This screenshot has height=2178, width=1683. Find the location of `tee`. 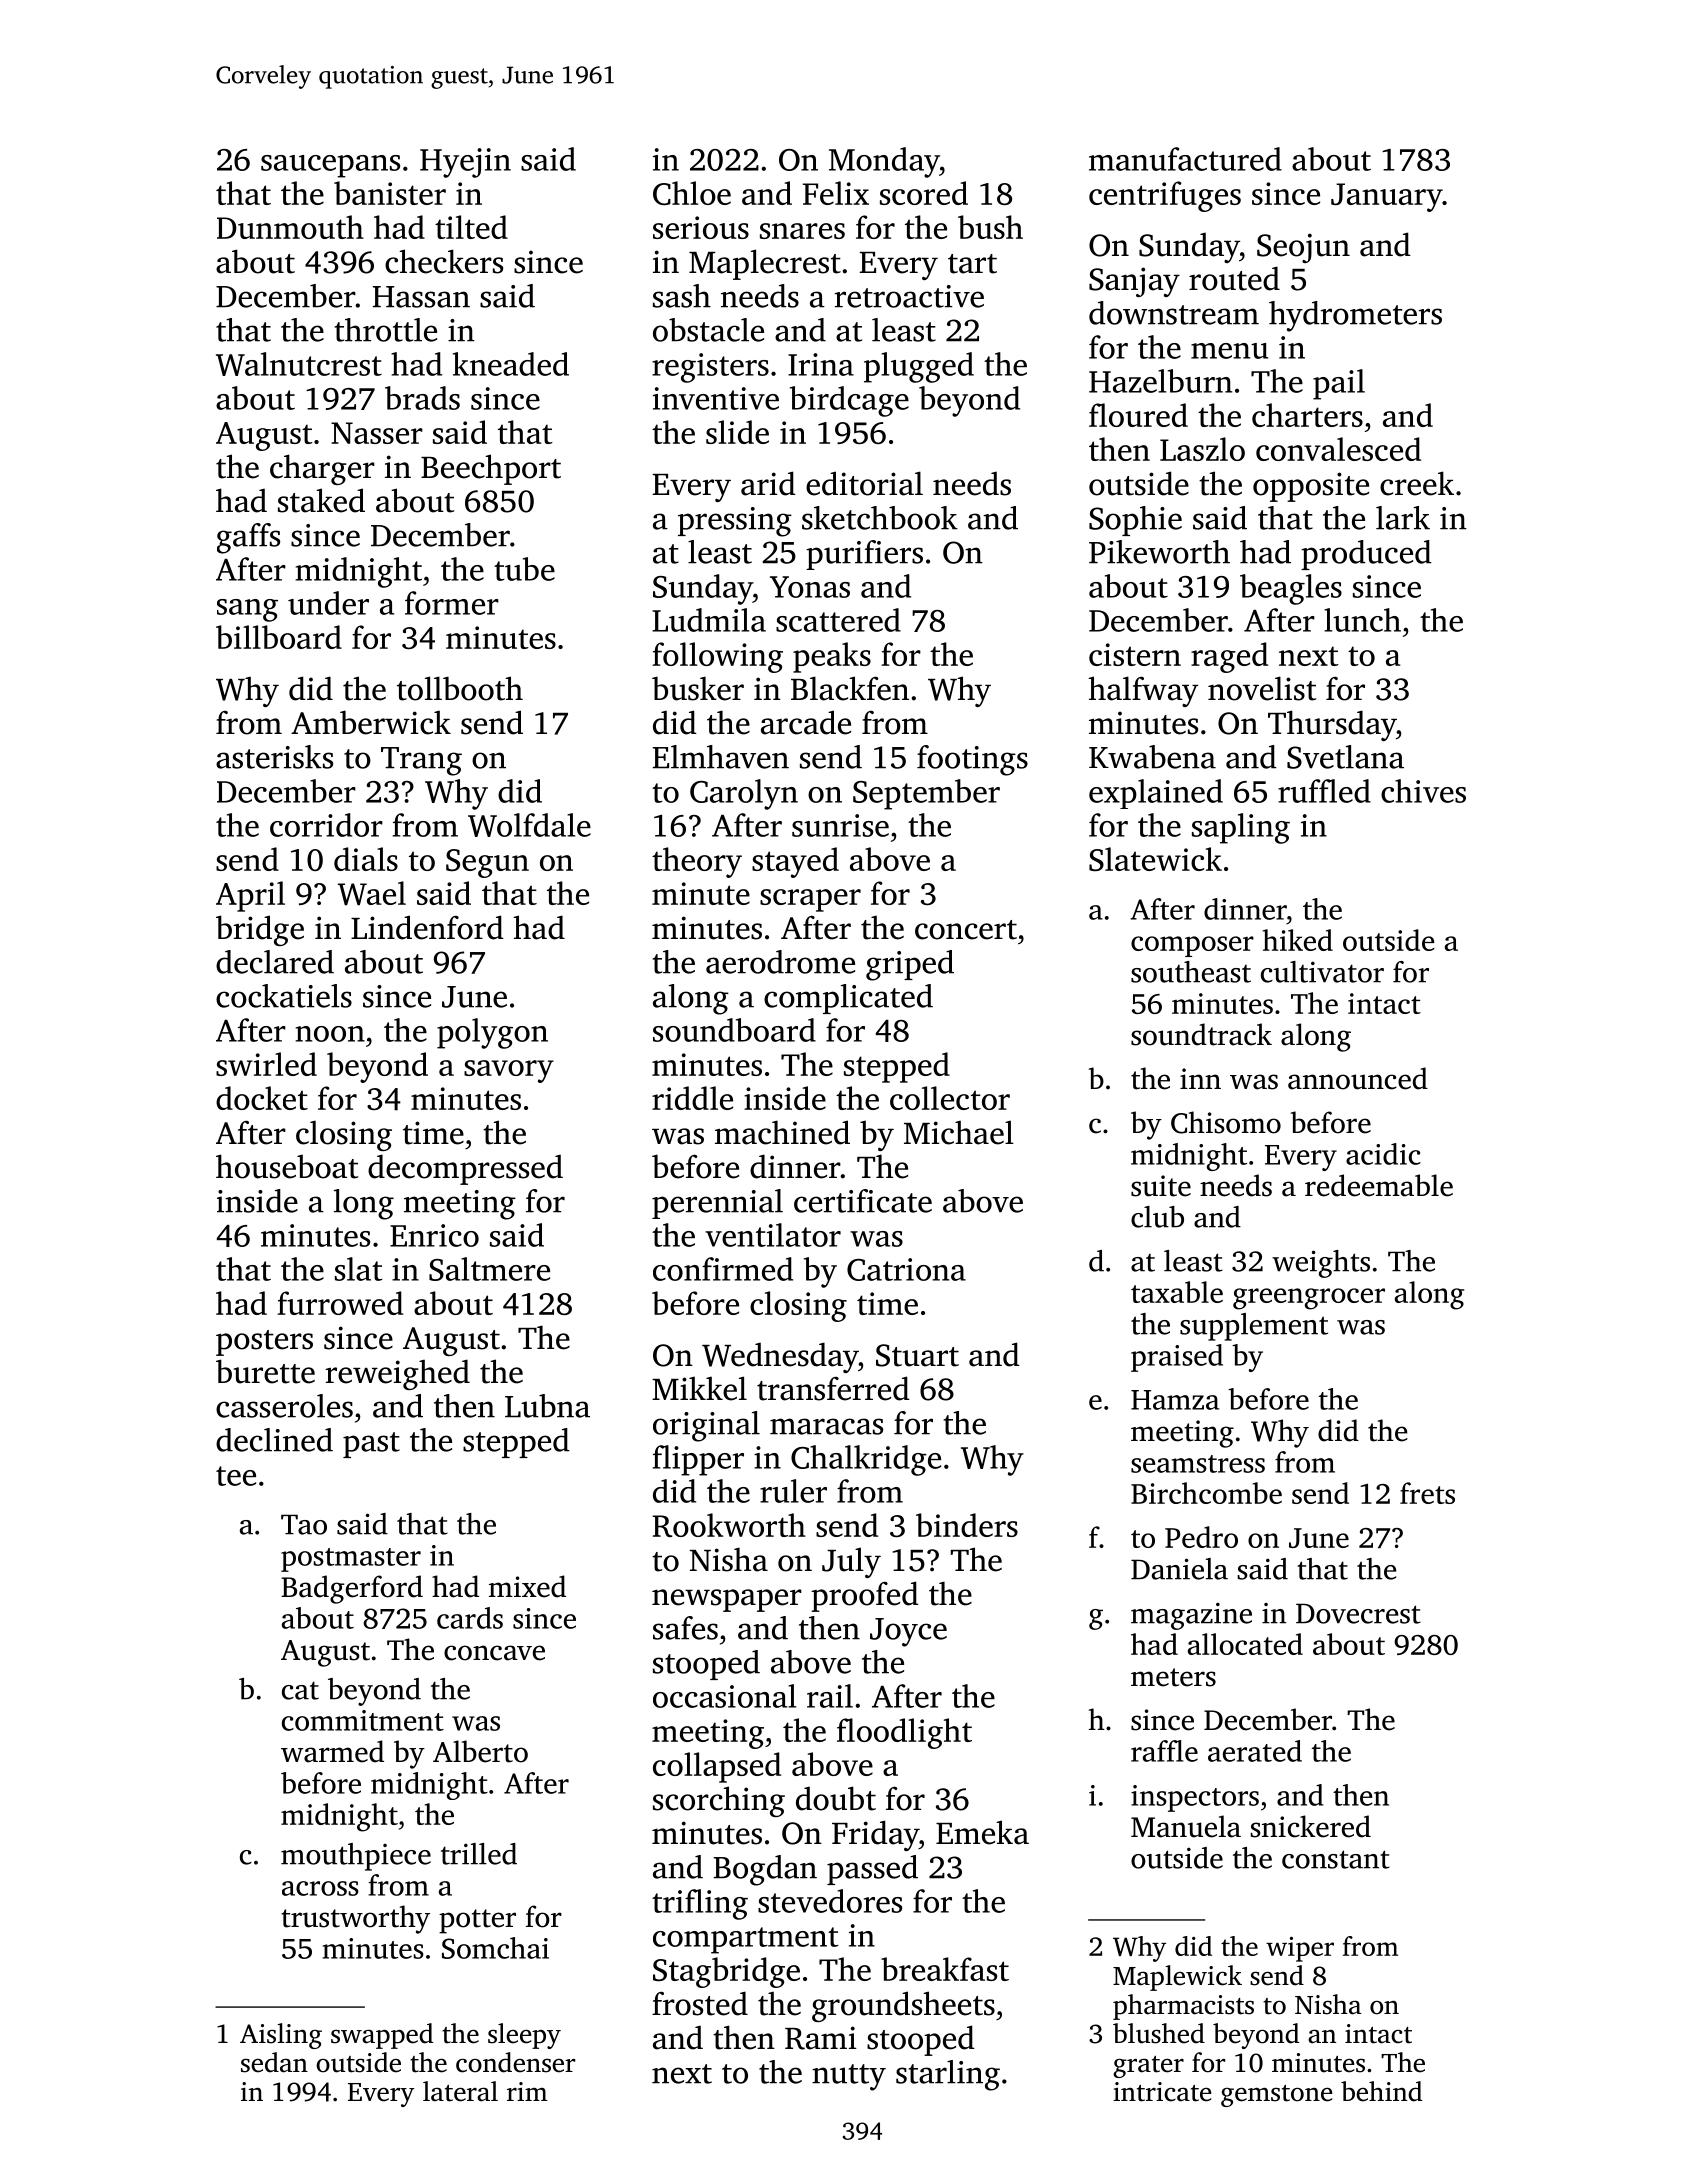

tee is located at coordinates (236, 1476).
